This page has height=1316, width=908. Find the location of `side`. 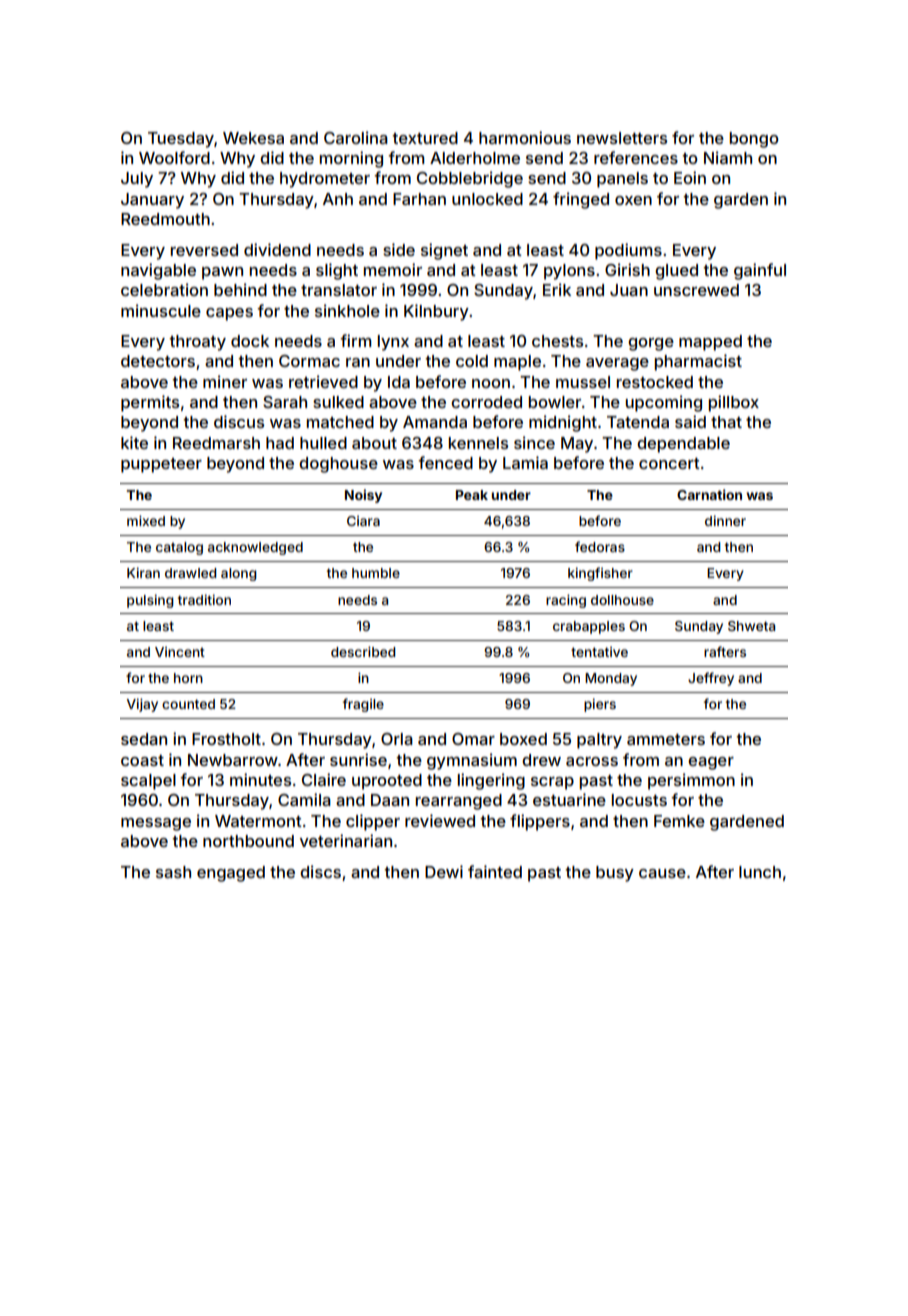

side is located at coordinates (399, 249).
